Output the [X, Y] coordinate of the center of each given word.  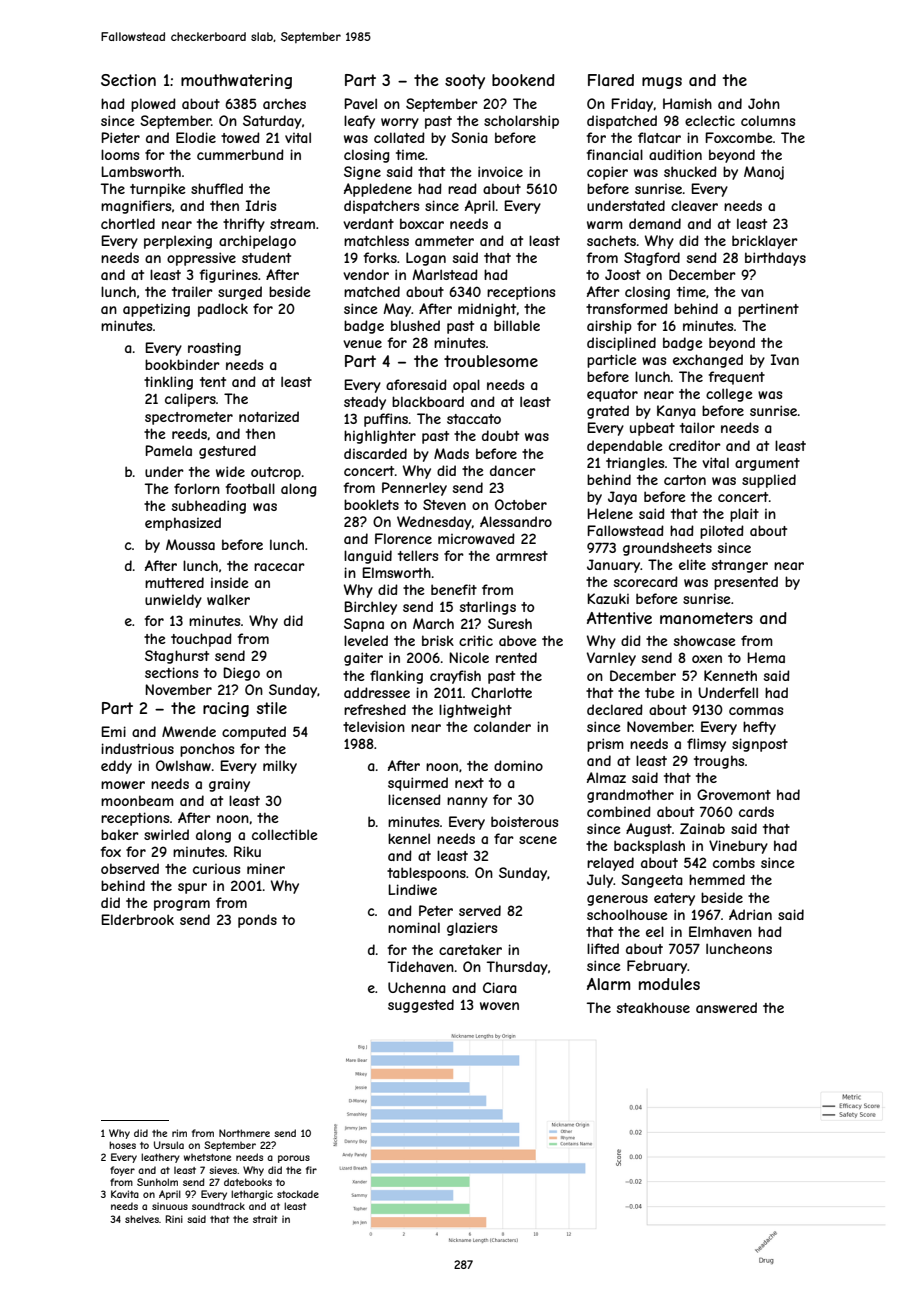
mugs [662, 83]
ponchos [207, 750]
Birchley [370, 608]
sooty [465, 81]
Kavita [125, 1194]
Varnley [611, 659]
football [250, 488]
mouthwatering [236, 81]
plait [744, 515]
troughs [719, 762]
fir [311, 1170]
